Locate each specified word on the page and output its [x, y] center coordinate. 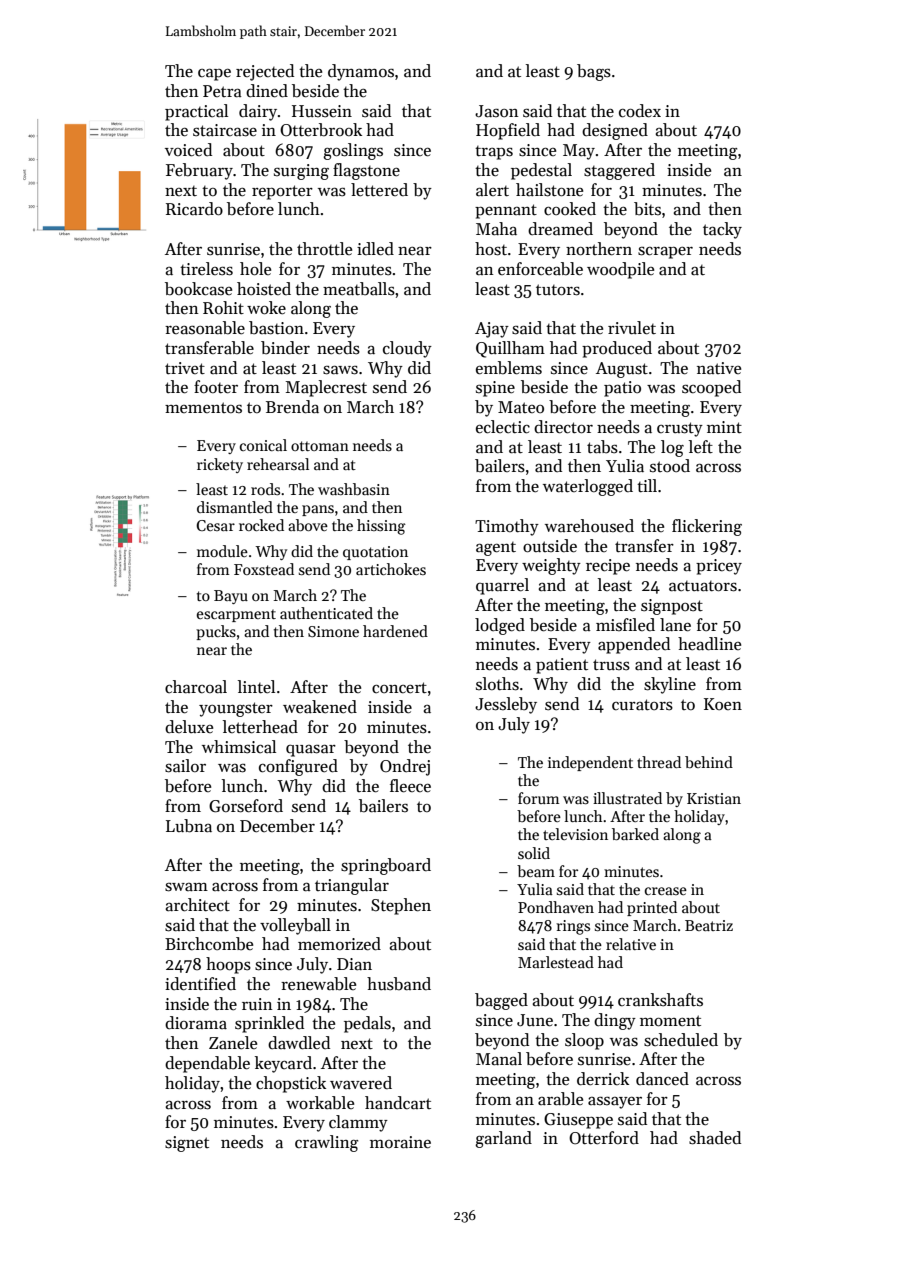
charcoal [196, 687]
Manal [499, 1059]
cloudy [407, 349]
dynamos [361, 72]
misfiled [625, 625]
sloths [497, 684]
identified [200, 984]
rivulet [632, 328]
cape [214, 74]
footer [216, 387]
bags [594, 72]
